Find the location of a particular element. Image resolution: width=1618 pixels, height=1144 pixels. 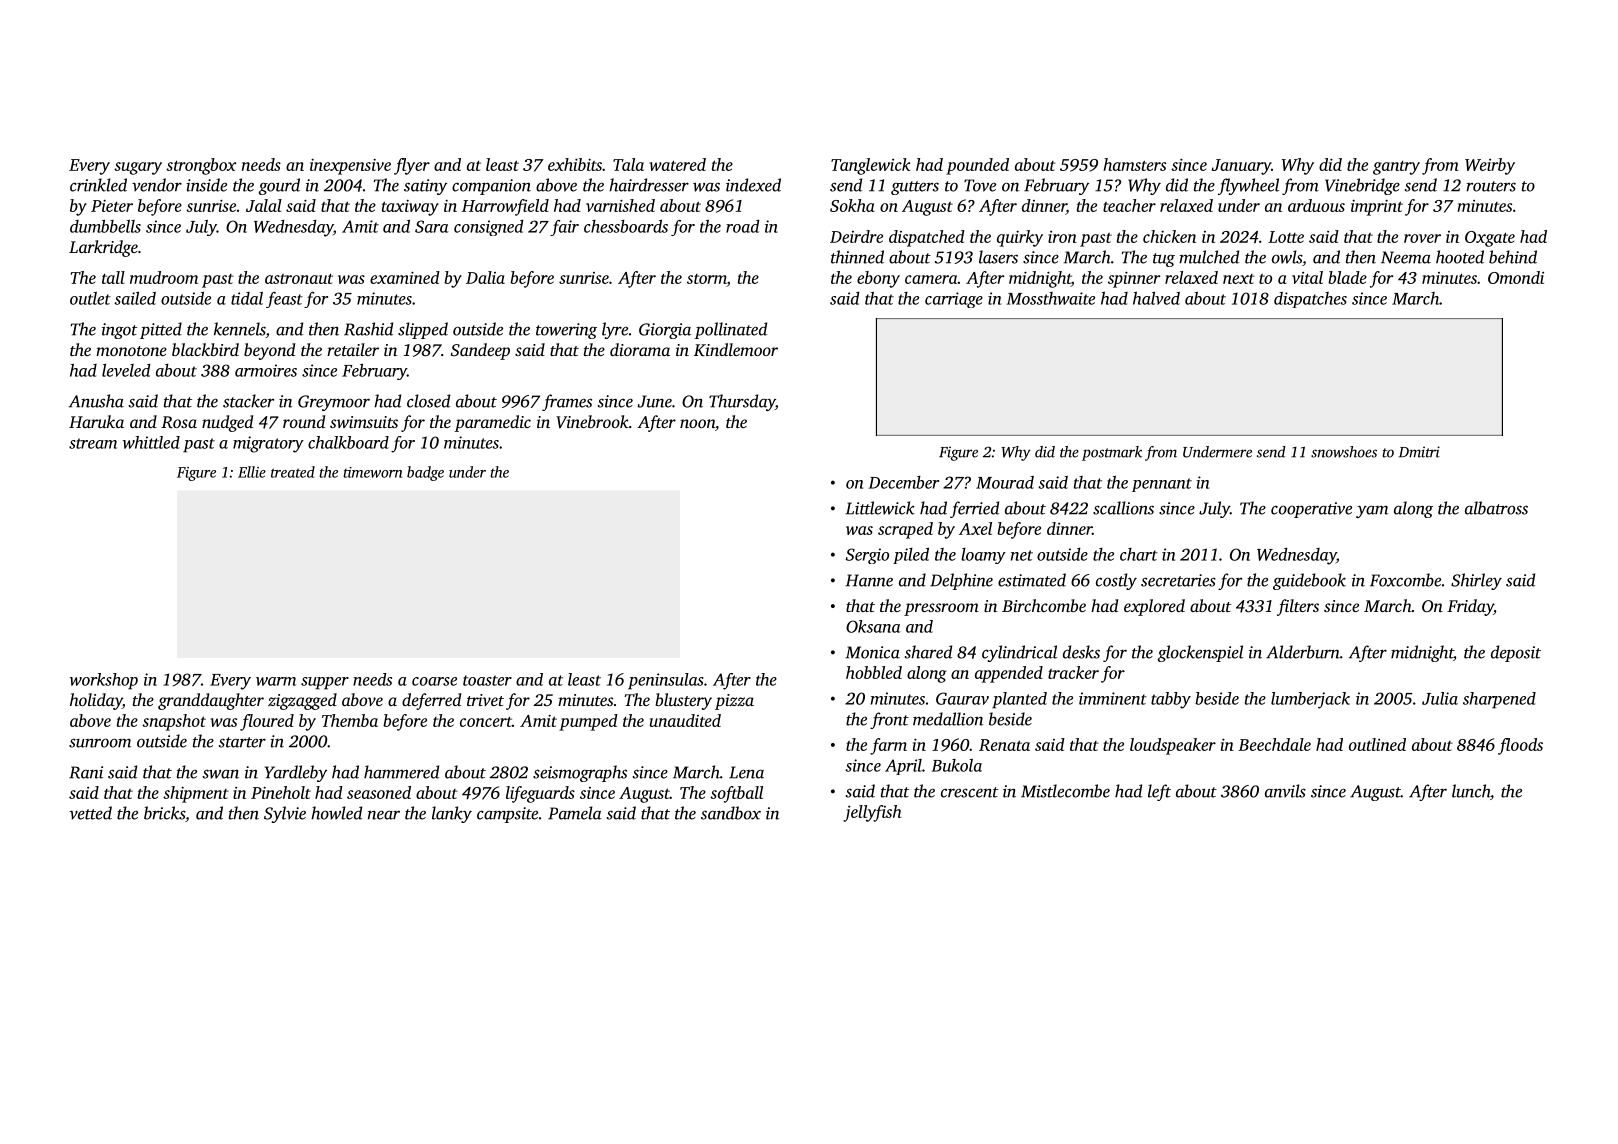

Sylvie is located at coordinates (285, 814).
